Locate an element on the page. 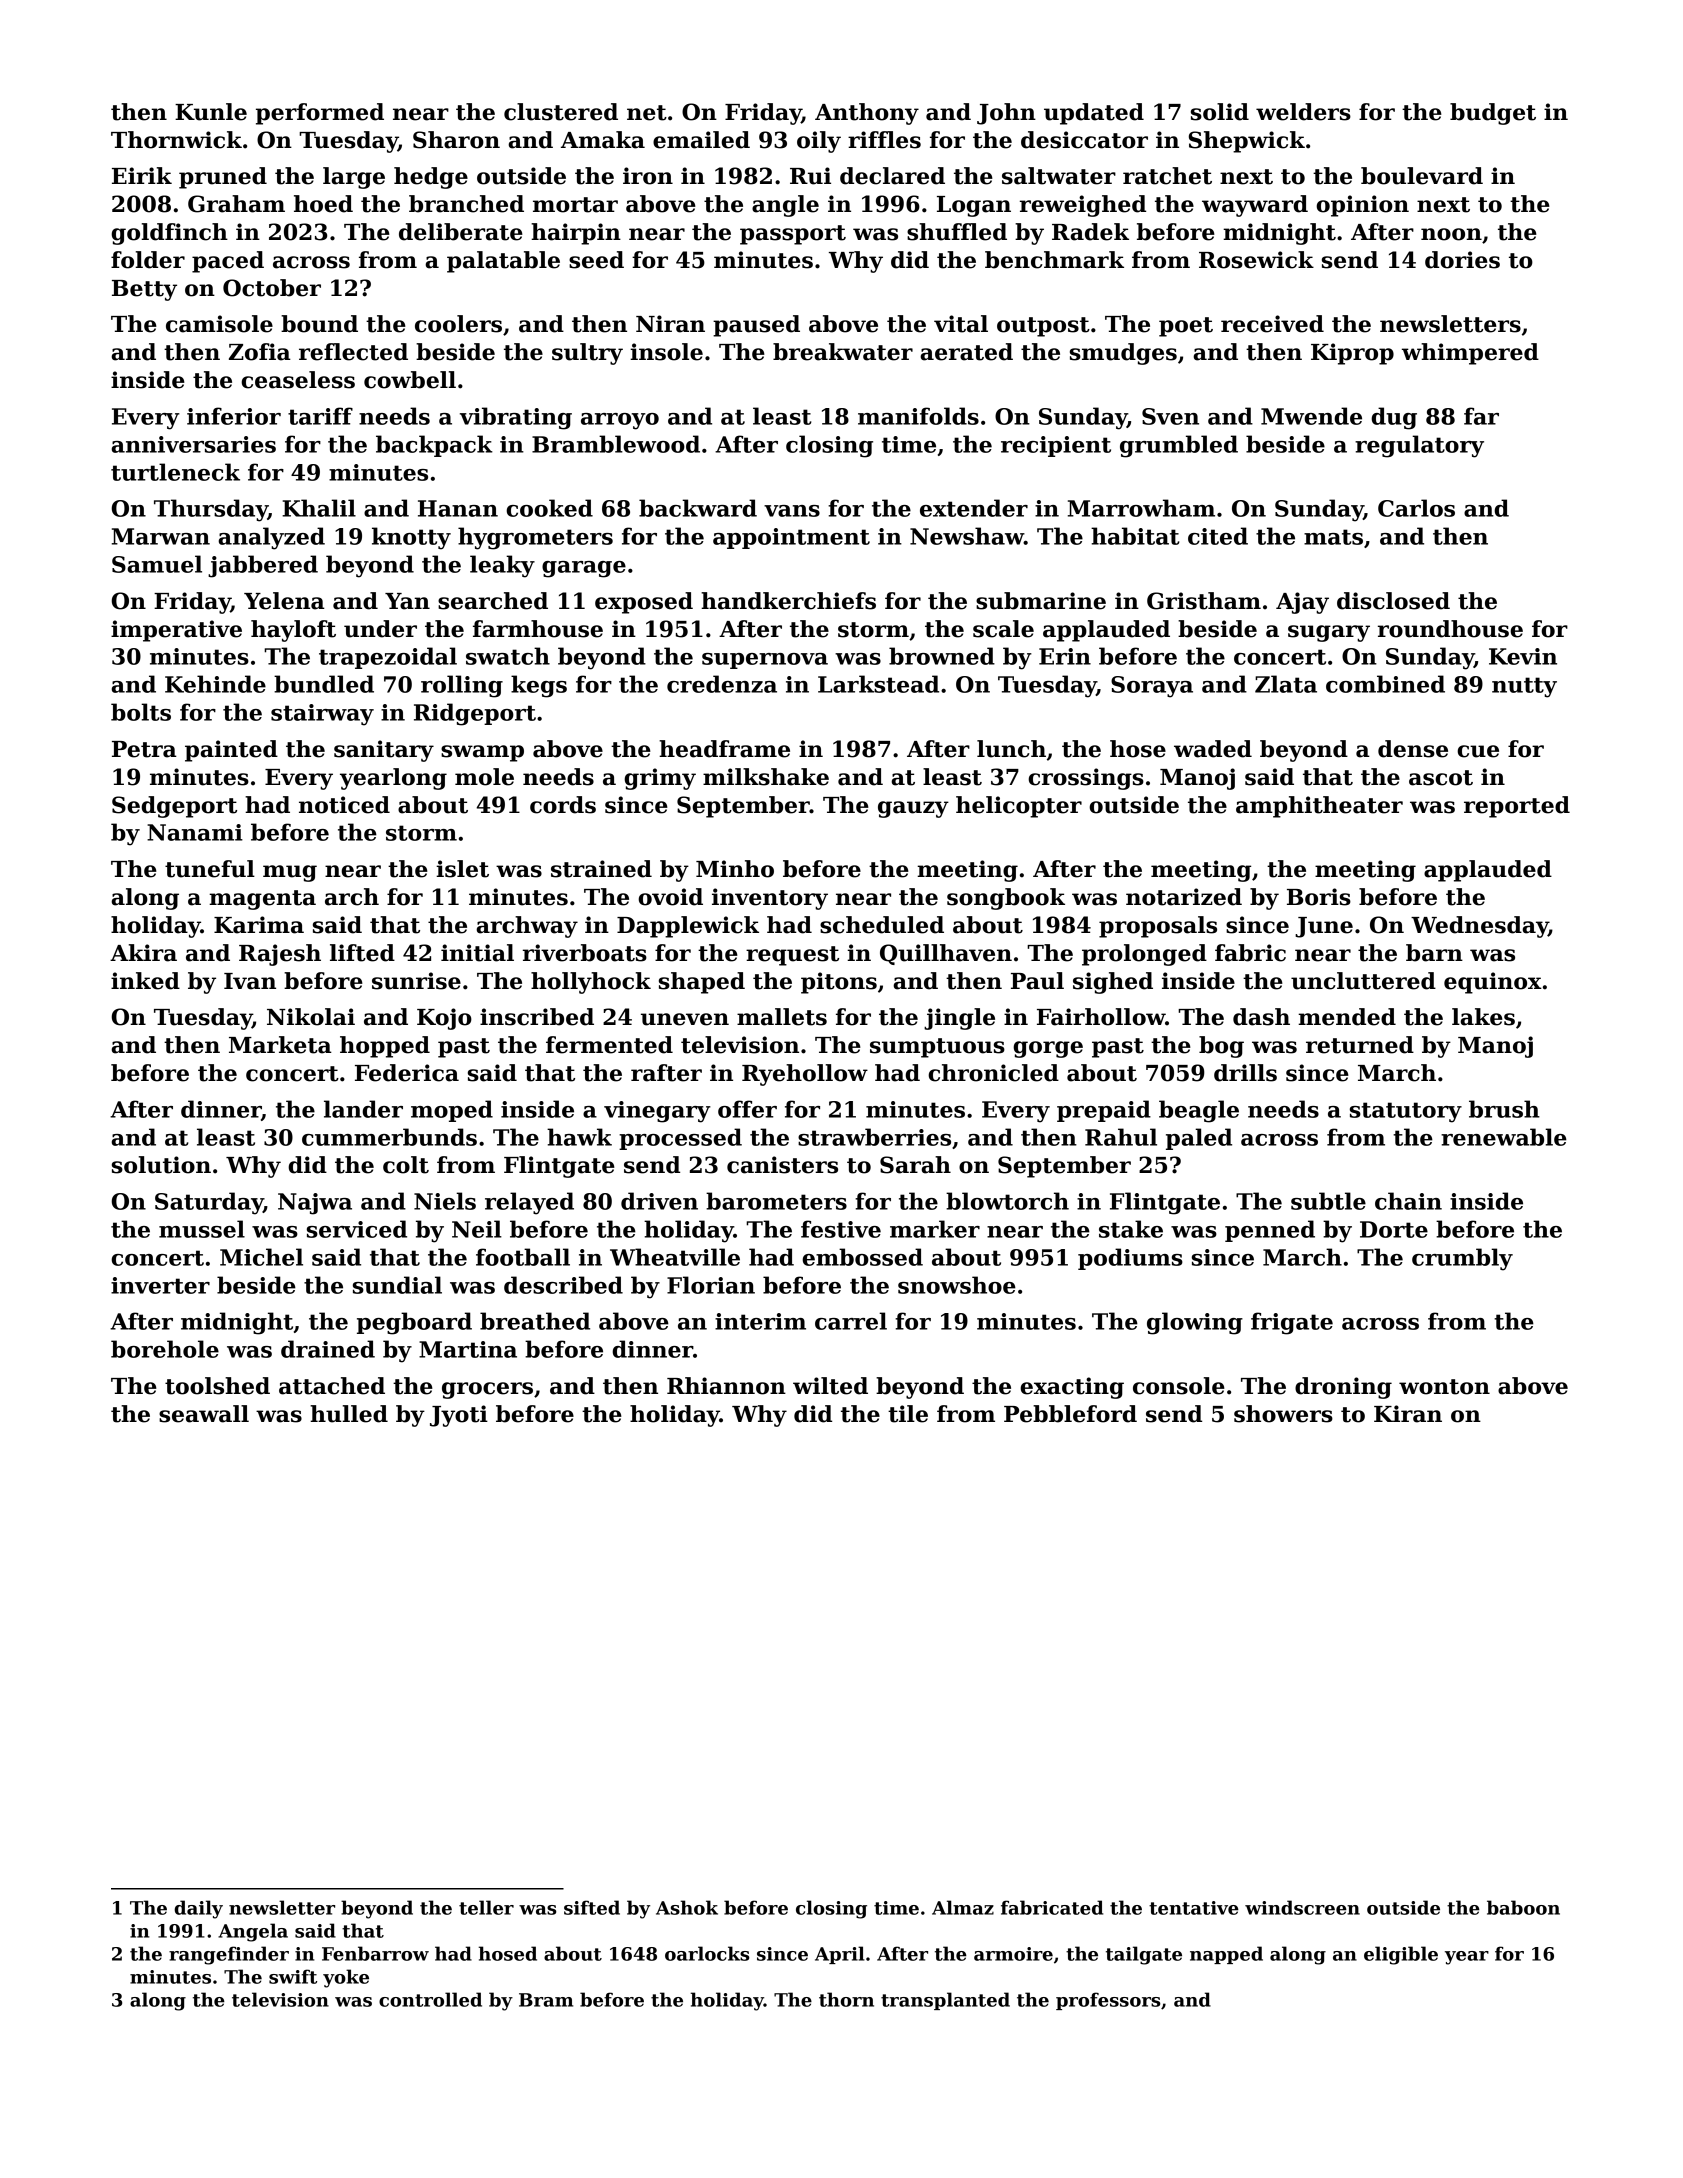 Image resolution: width=1683 pixels, height=2178 pixels. budget is located at coordinates (1493, 114).
